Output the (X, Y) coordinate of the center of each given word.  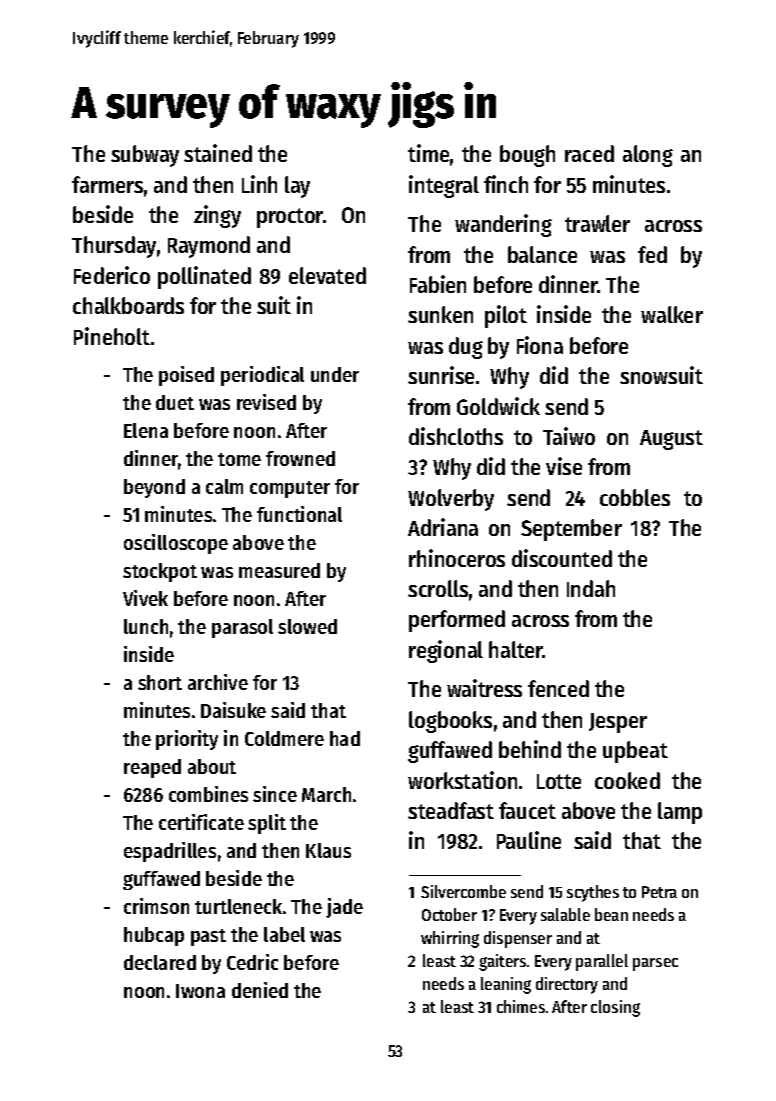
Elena (146, 430)
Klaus (328, 850)
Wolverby (451, 500)
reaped (152, 768)
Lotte (559, 781)
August (671, 440)
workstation (462, 780)
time (428, 153)
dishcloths (456, 436)
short (160, 682)
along (648, 156)
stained (218, 153)
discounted (562, 558)
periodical (262, 376)
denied (260, 990)
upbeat (635, 752)
